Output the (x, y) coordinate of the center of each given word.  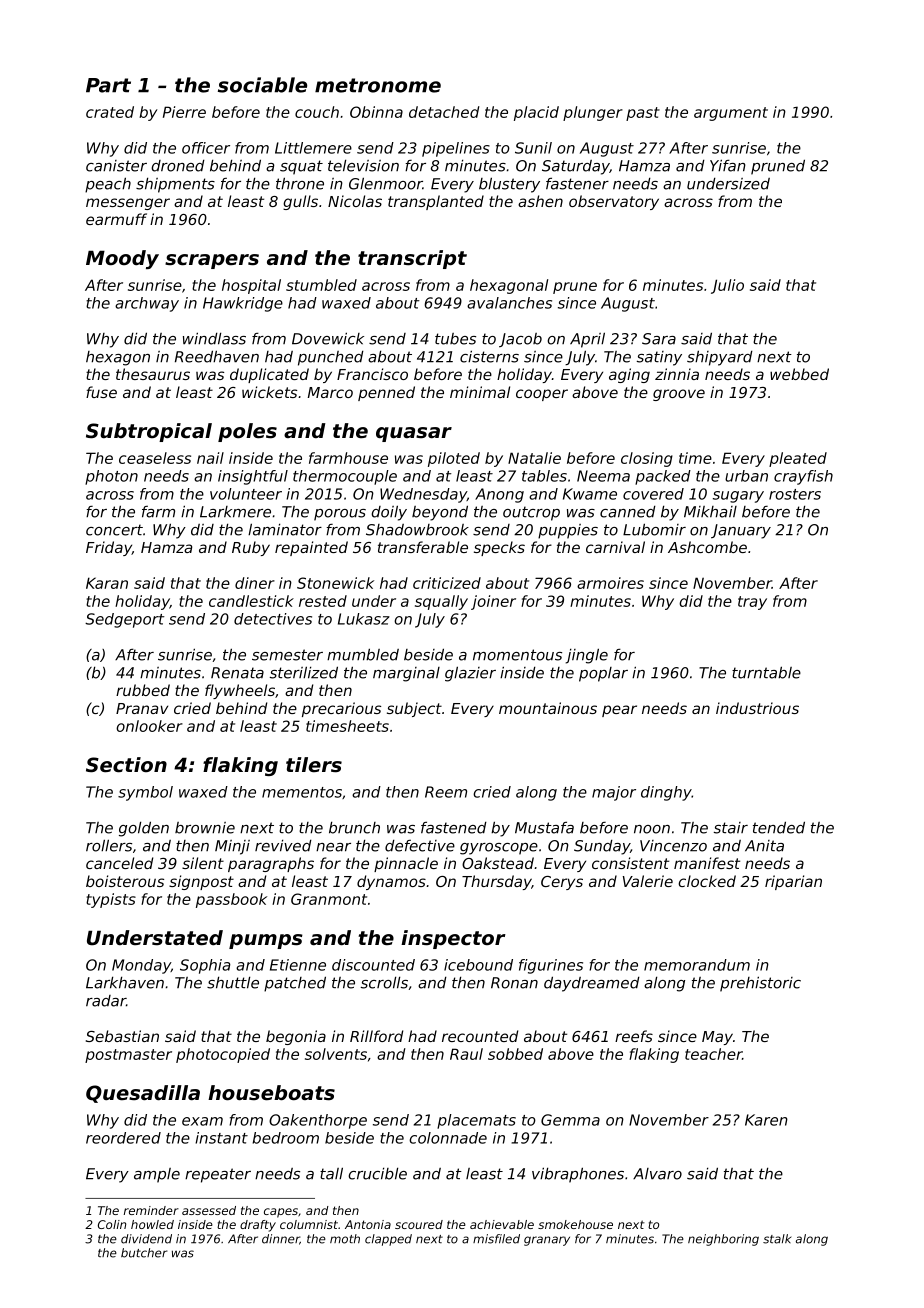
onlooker (149, 726)
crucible (377, 1174)
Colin (112, 1224)
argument (731, 114)
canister (116, 166)
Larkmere (235, 512)
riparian (793, 882)
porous (340, 515)
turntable (766, 672)
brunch (354, 828)
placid (536, 113)
